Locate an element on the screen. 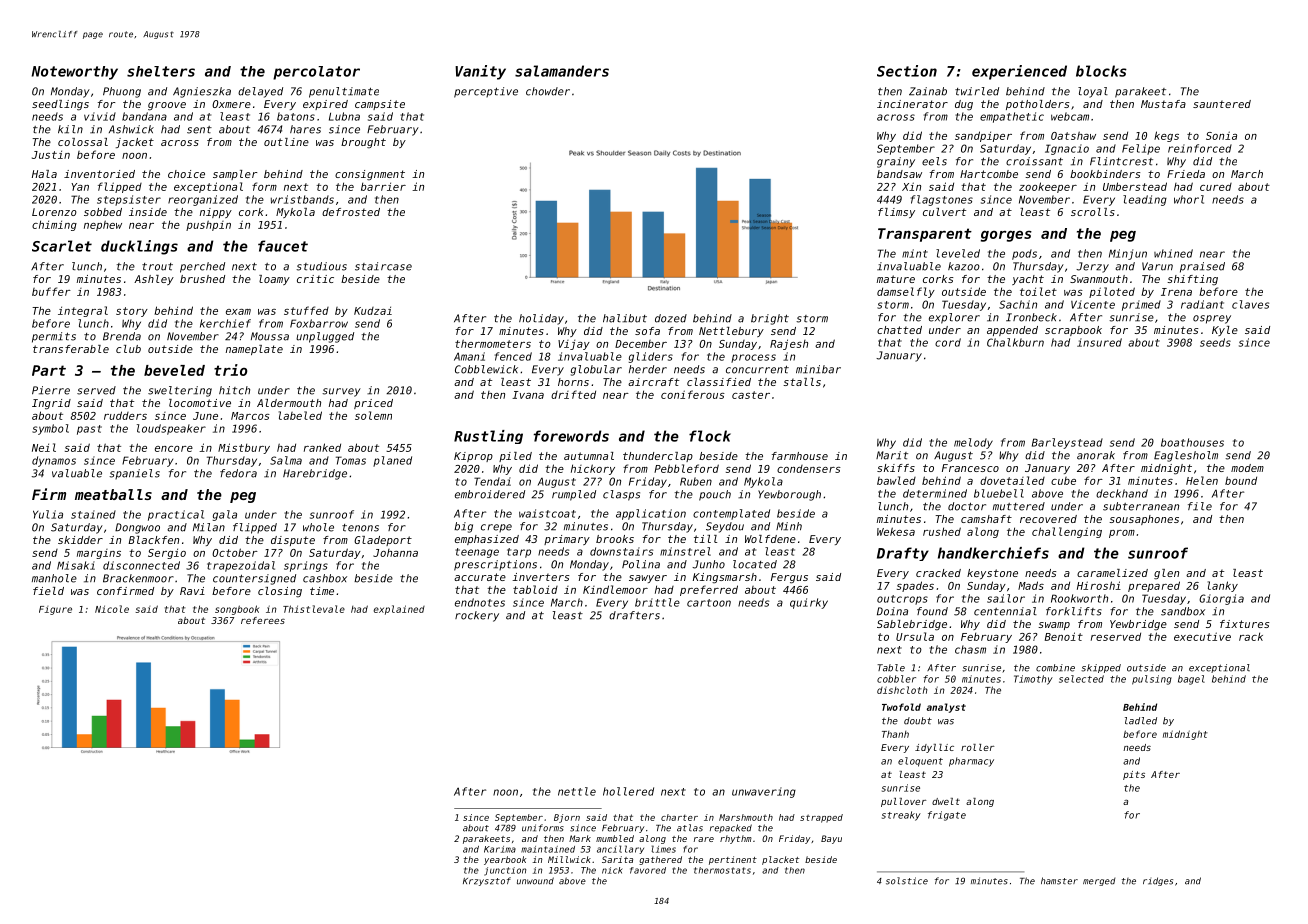 This screenshot has width=1308, height=924. loamy is located at coordinates (274, 280).
